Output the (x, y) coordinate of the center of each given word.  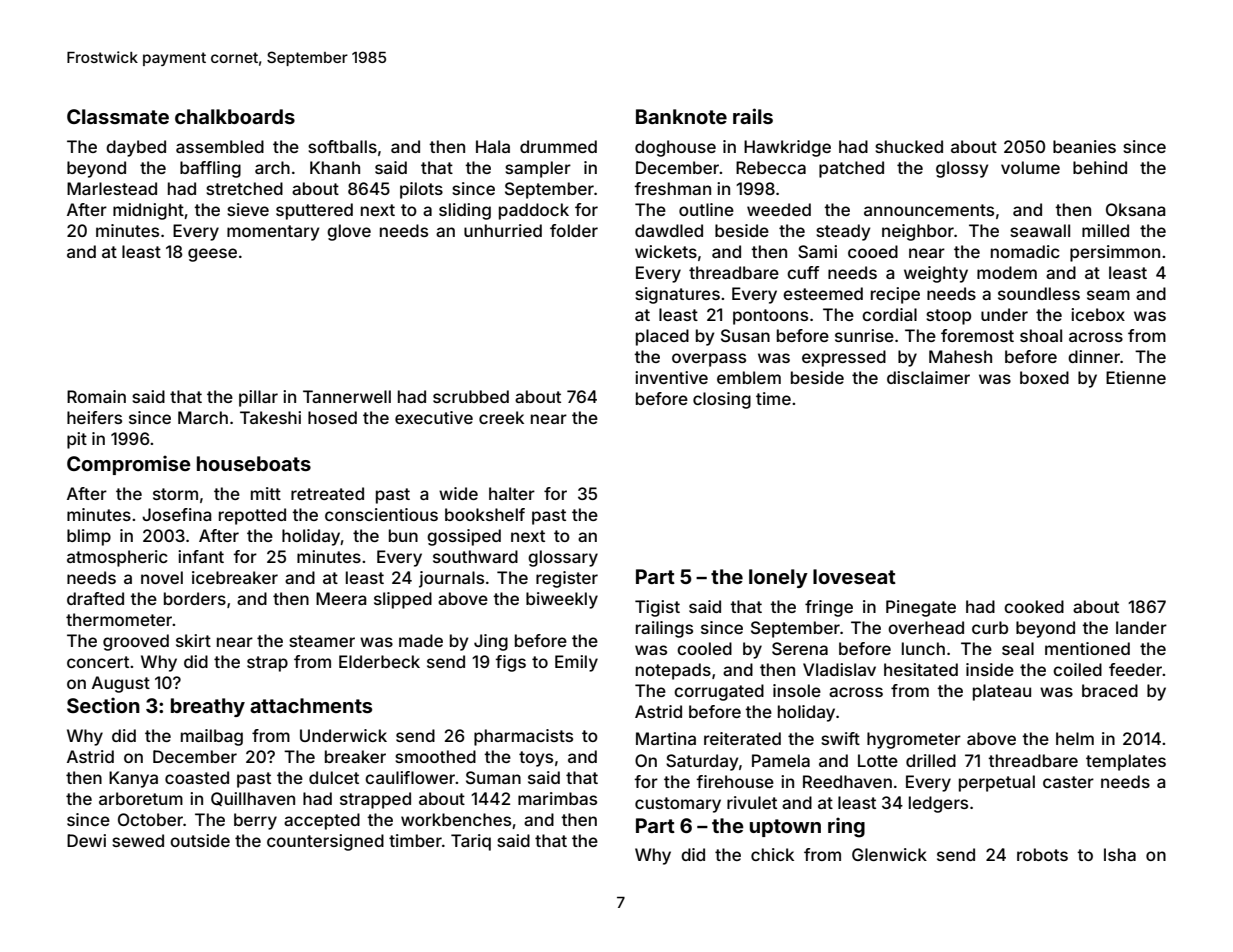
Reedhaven (847, 781)
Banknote (681, 116)
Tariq (471, 842)
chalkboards (235, 116)
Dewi (86, 840)
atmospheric (117, 558)
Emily (576, 663)
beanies (1084, 146)
